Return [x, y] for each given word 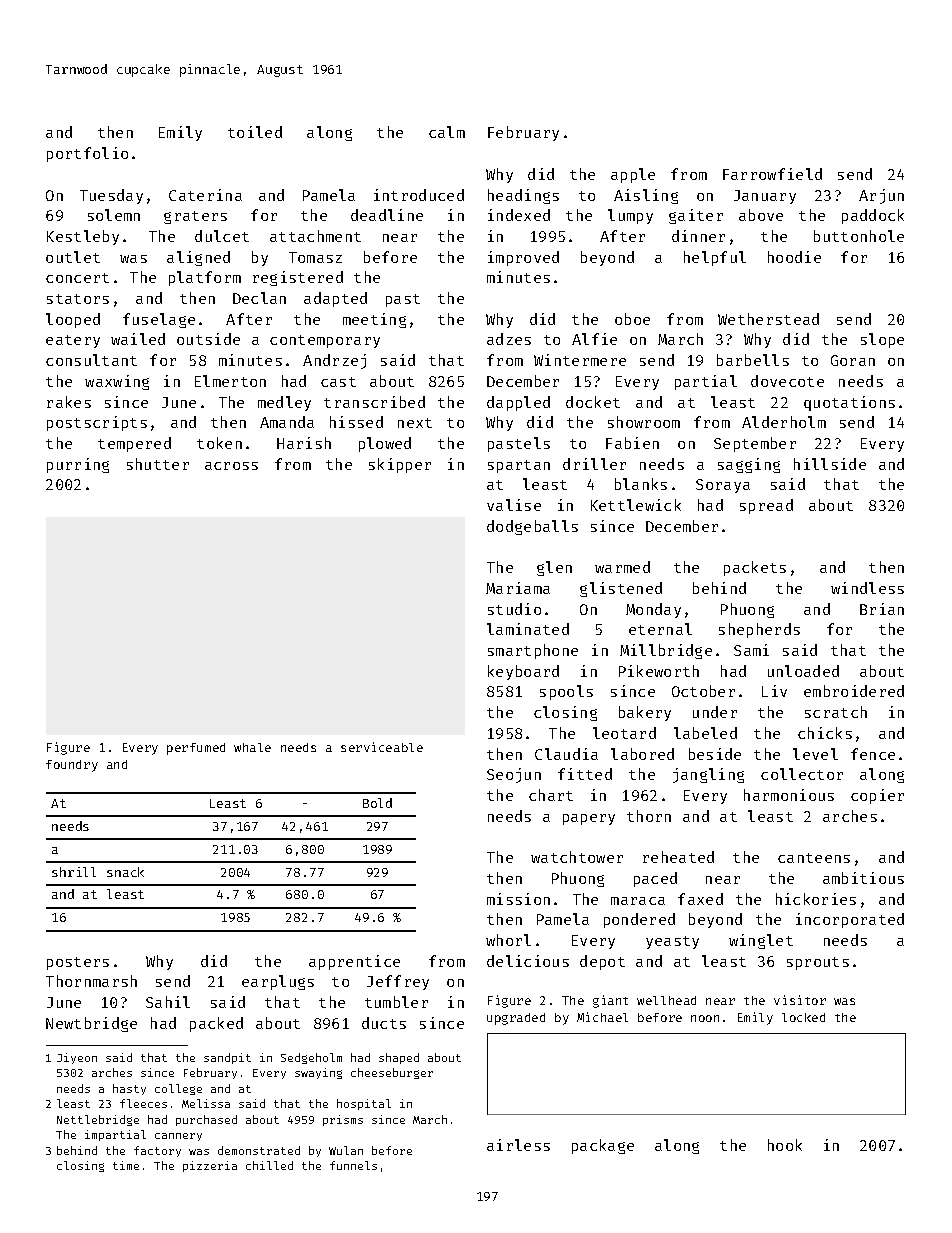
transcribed [374, 402]
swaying [318, 1073]
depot [602, 962]
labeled [705, 733]
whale [252, 747]
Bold [377, 803]
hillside [830, 464]
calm [447, 132]
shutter [158, 464]
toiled [255, 132]
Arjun [881, 196]
